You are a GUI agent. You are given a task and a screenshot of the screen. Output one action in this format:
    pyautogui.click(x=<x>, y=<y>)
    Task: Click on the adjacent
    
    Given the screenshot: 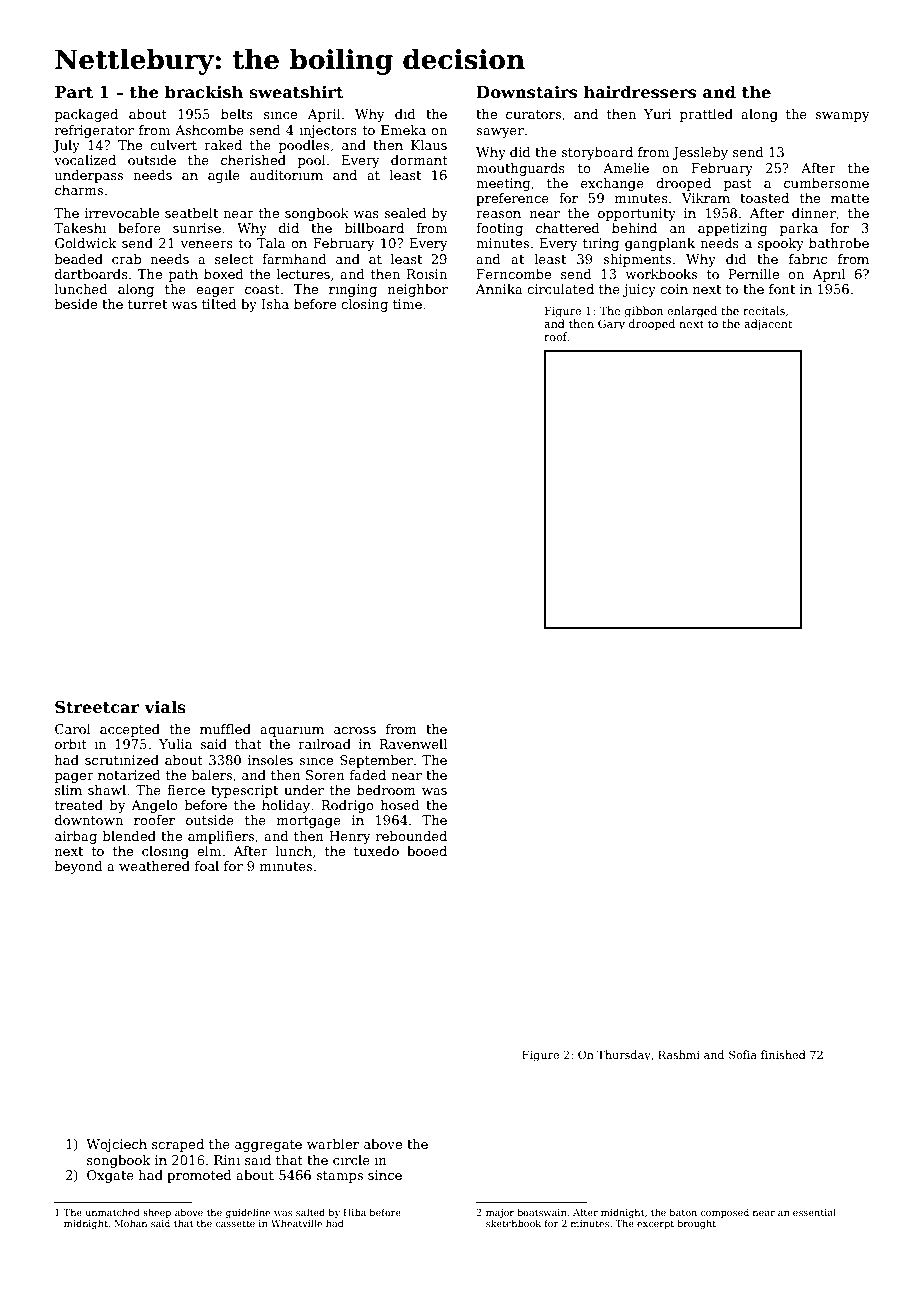 What is the action you would take?
    pyautogui.click(x=768, y=325)
